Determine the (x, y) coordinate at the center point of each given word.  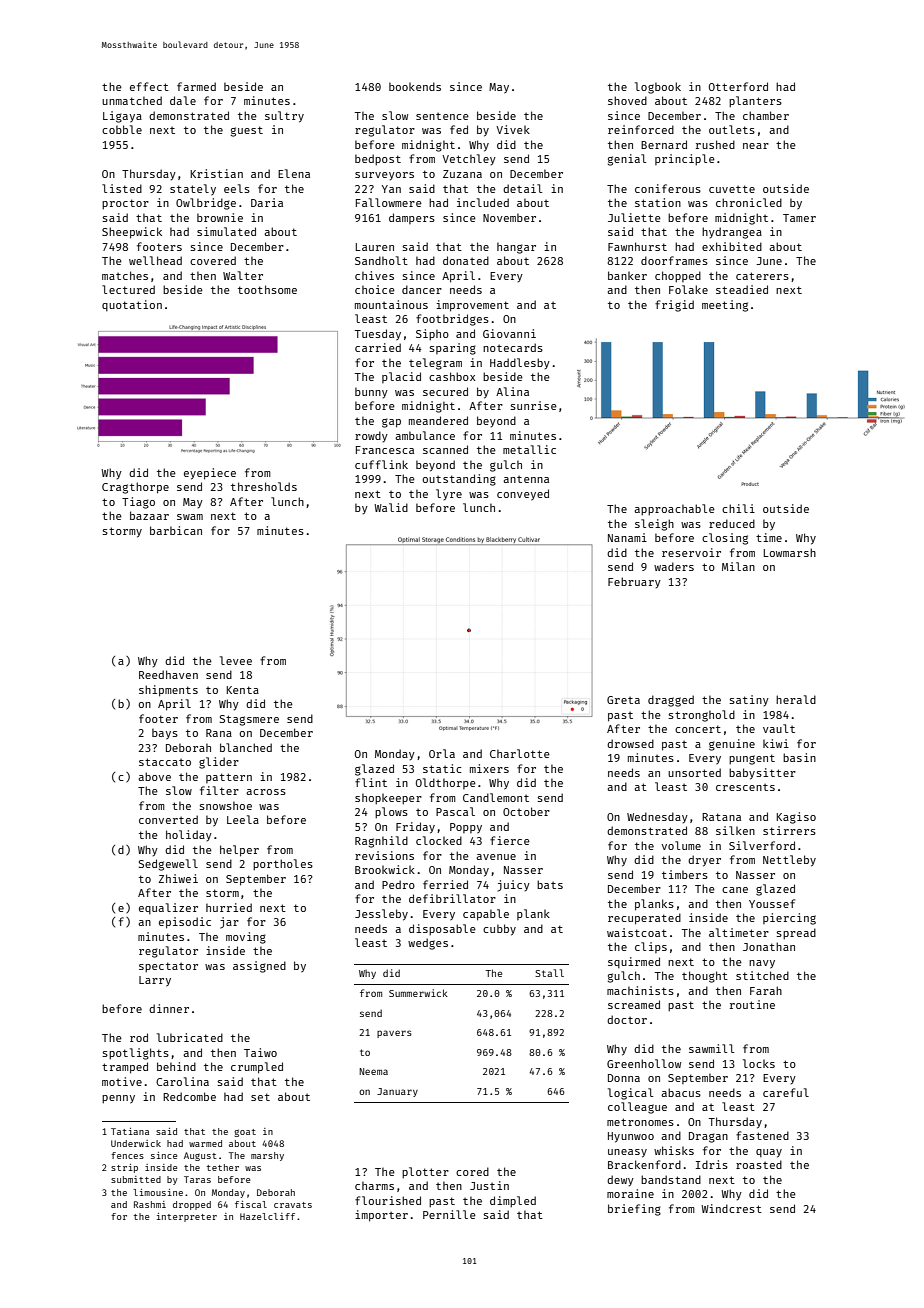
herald (796, 699)
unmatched (132, 100)
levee (236, 660)
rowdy (371, 436)
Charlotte (520, 753)
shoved (627, 100)
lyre (449, 494)
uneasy (627, 1153)
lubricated (190, 1037)
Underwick (136, 1143)
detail (522, 188)
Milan (738, 566)
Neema (373, 1071)
